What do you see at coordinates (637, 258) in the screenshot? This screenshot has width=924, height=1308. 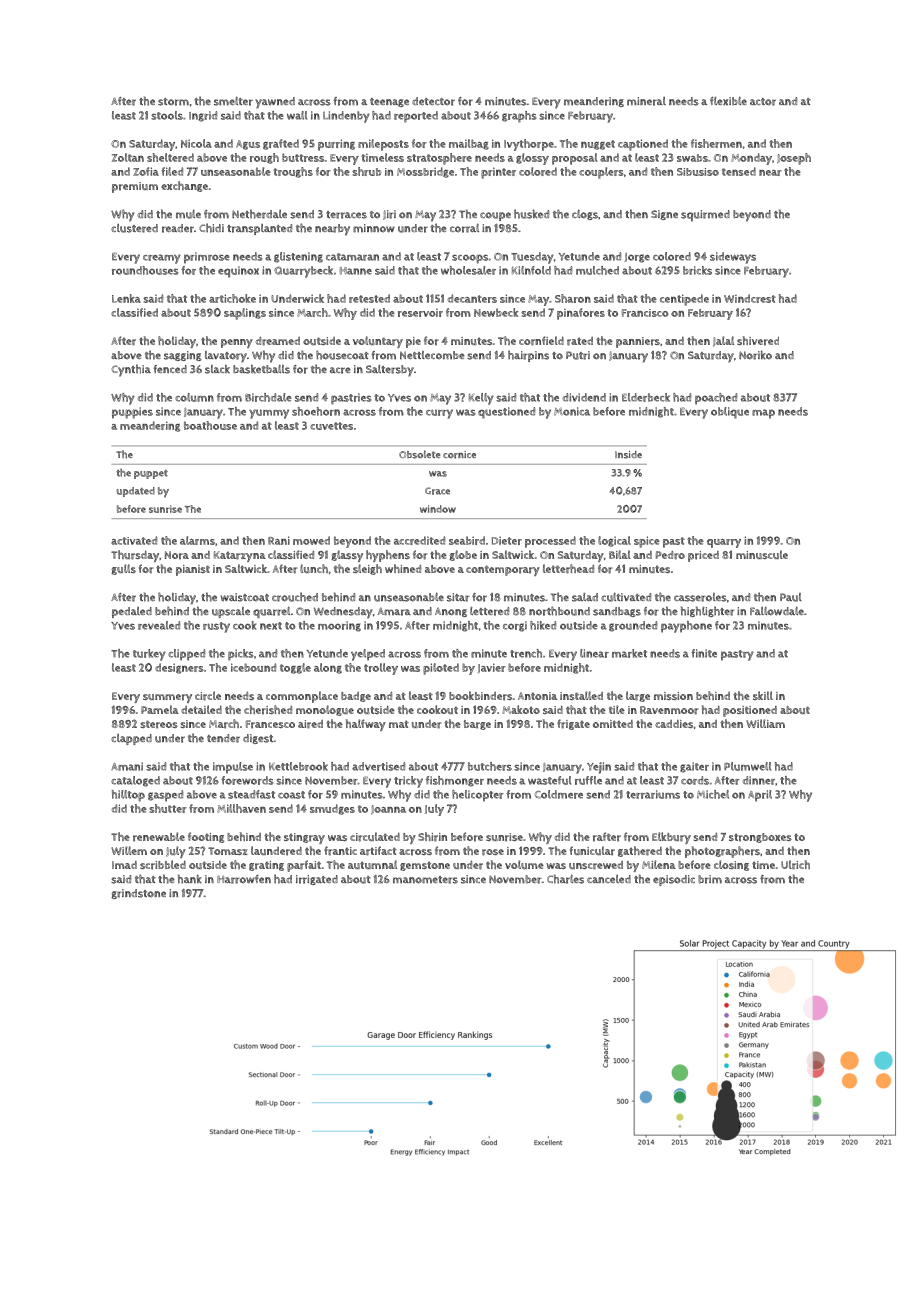 I see `Jorge` at bounding box center [637, 258].
